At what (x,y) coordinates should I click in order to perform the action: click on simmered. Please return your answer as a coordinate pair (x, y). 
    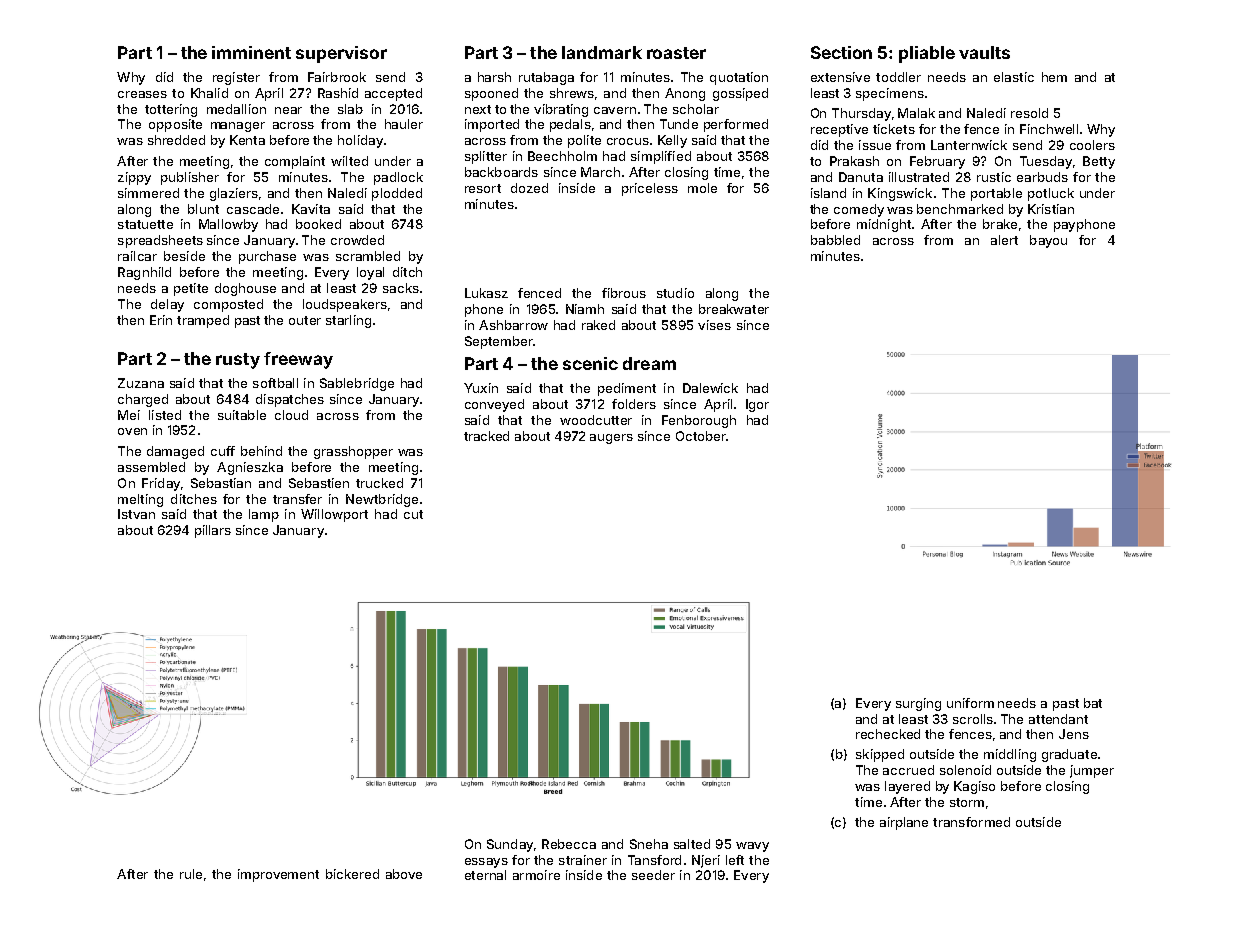
    Looking at the image, I should click on (148, 193).
